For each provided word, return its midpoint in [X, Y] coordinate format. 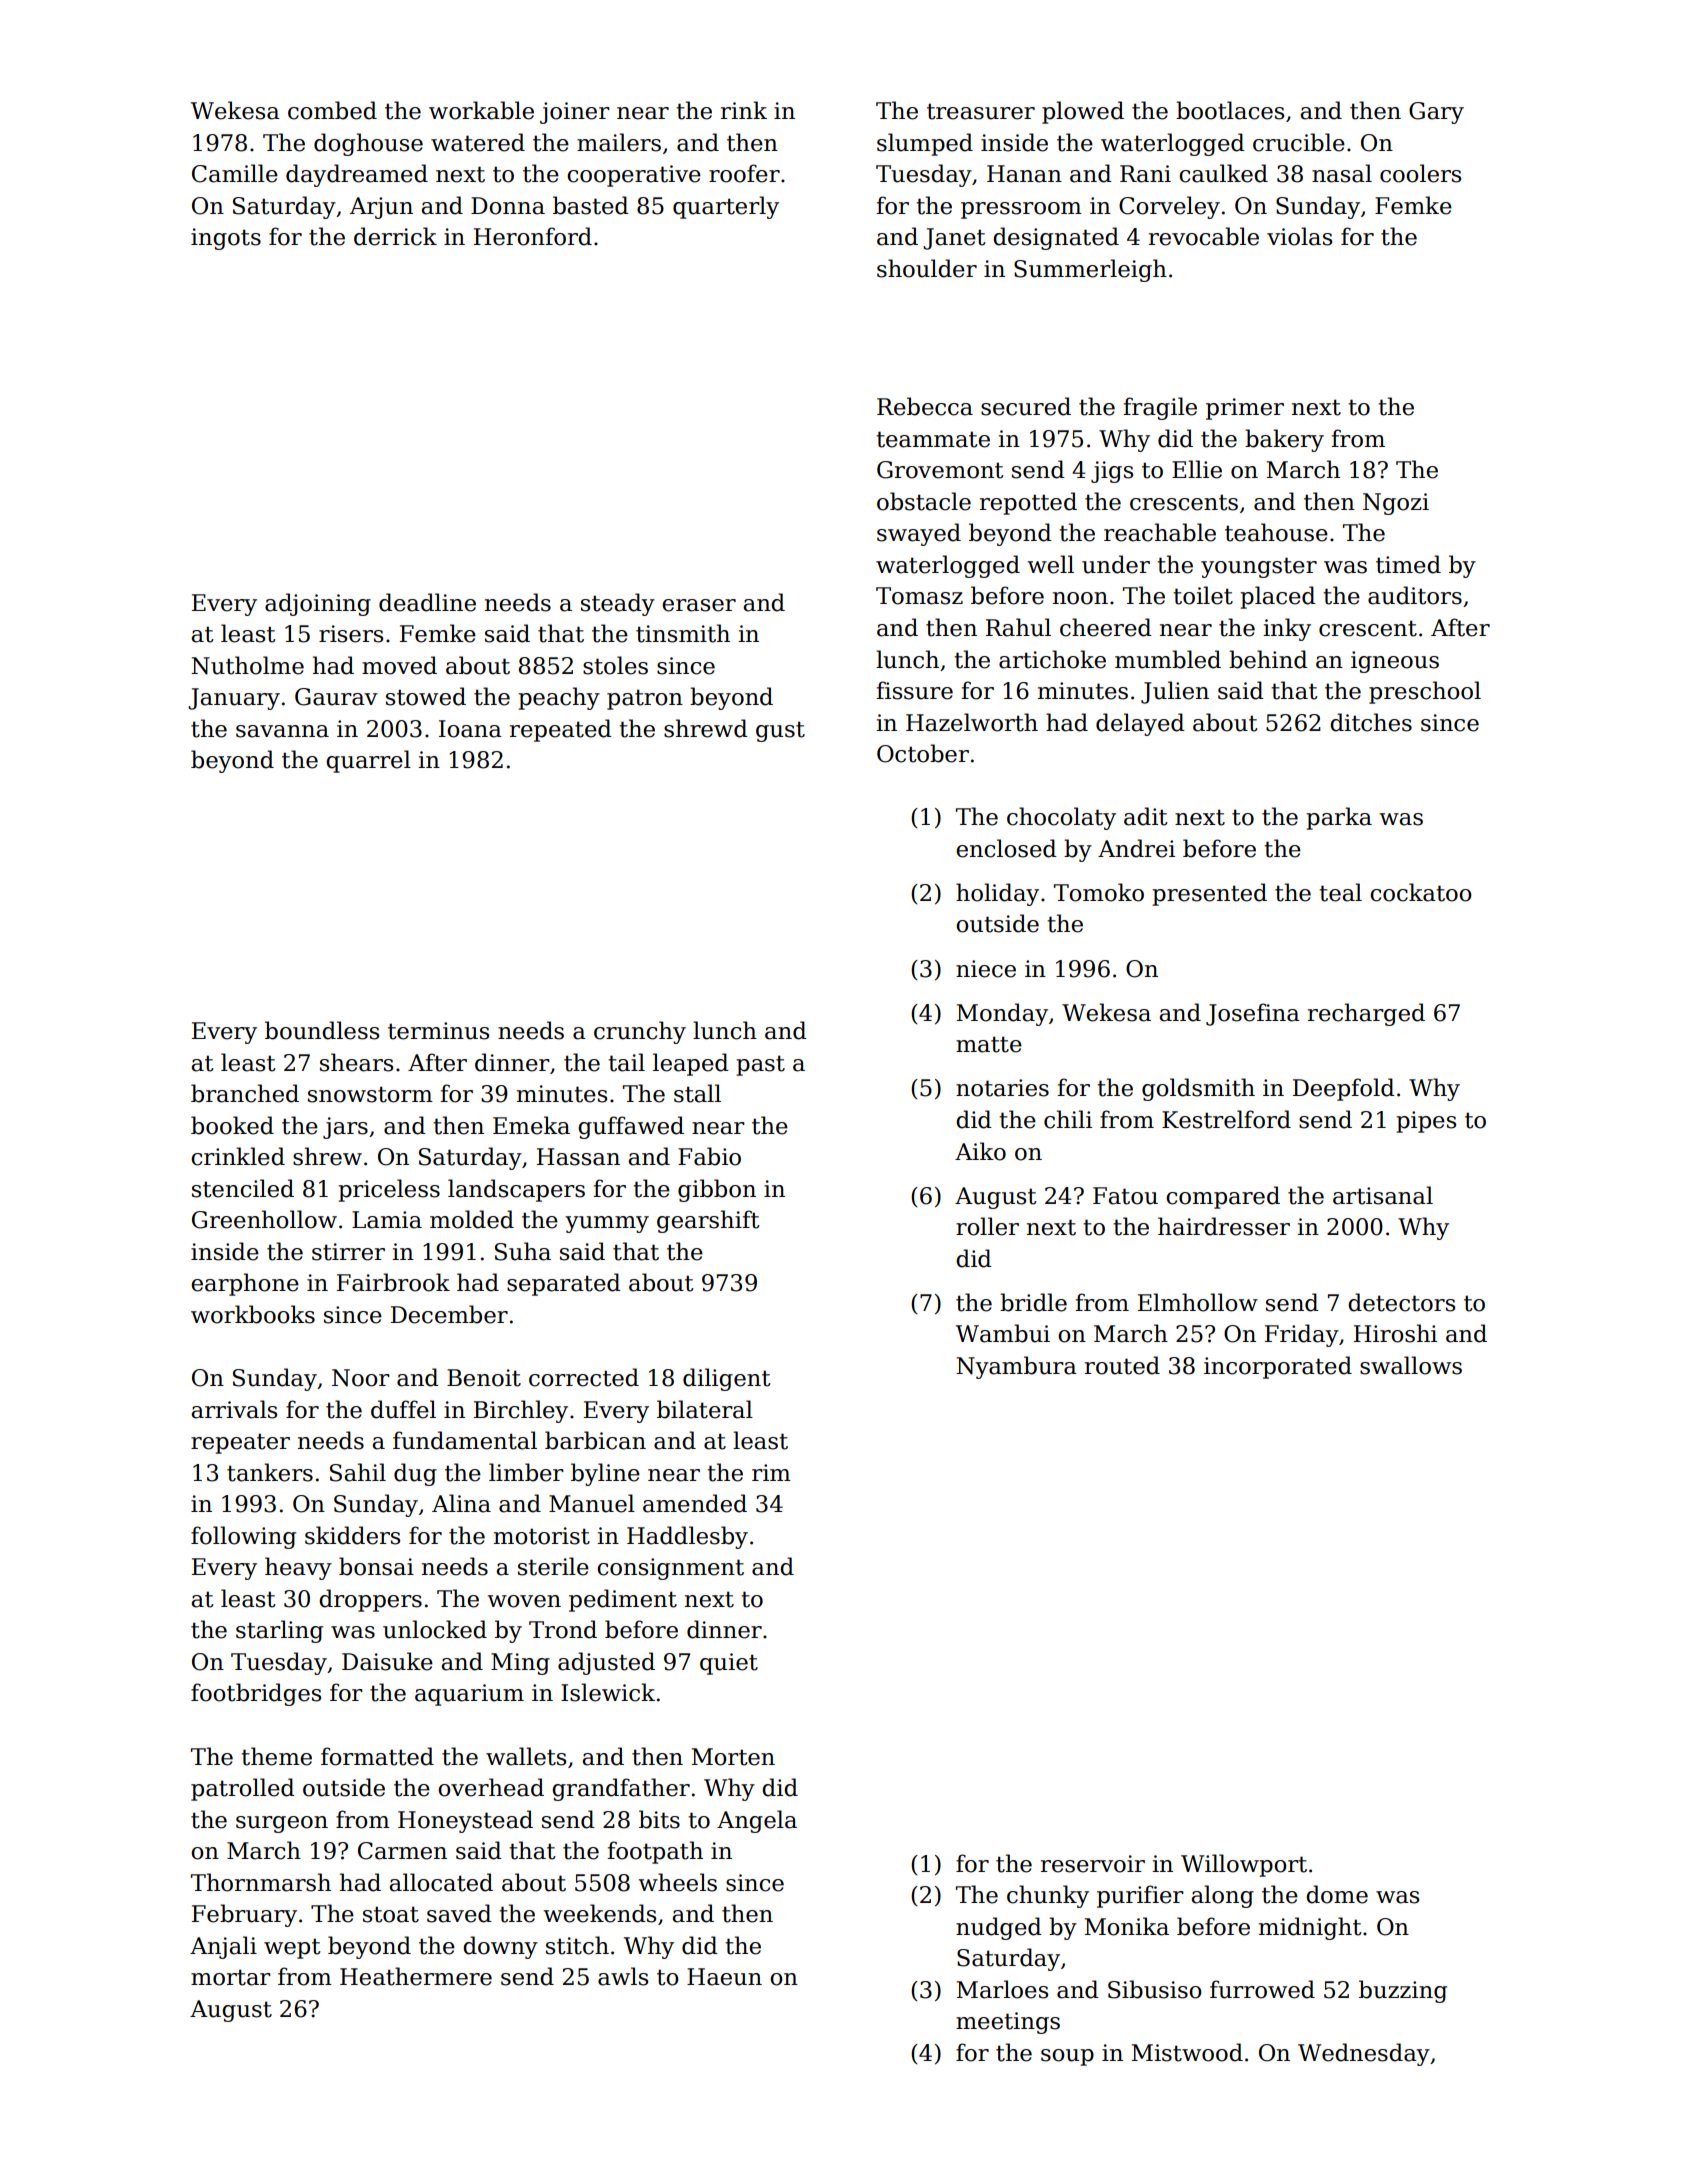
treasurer [981, 111]
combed [332, 110]
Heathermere [416, 1976]
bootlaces [1230, 110]
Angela [757, 1821]
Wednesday [1364, 2054]
